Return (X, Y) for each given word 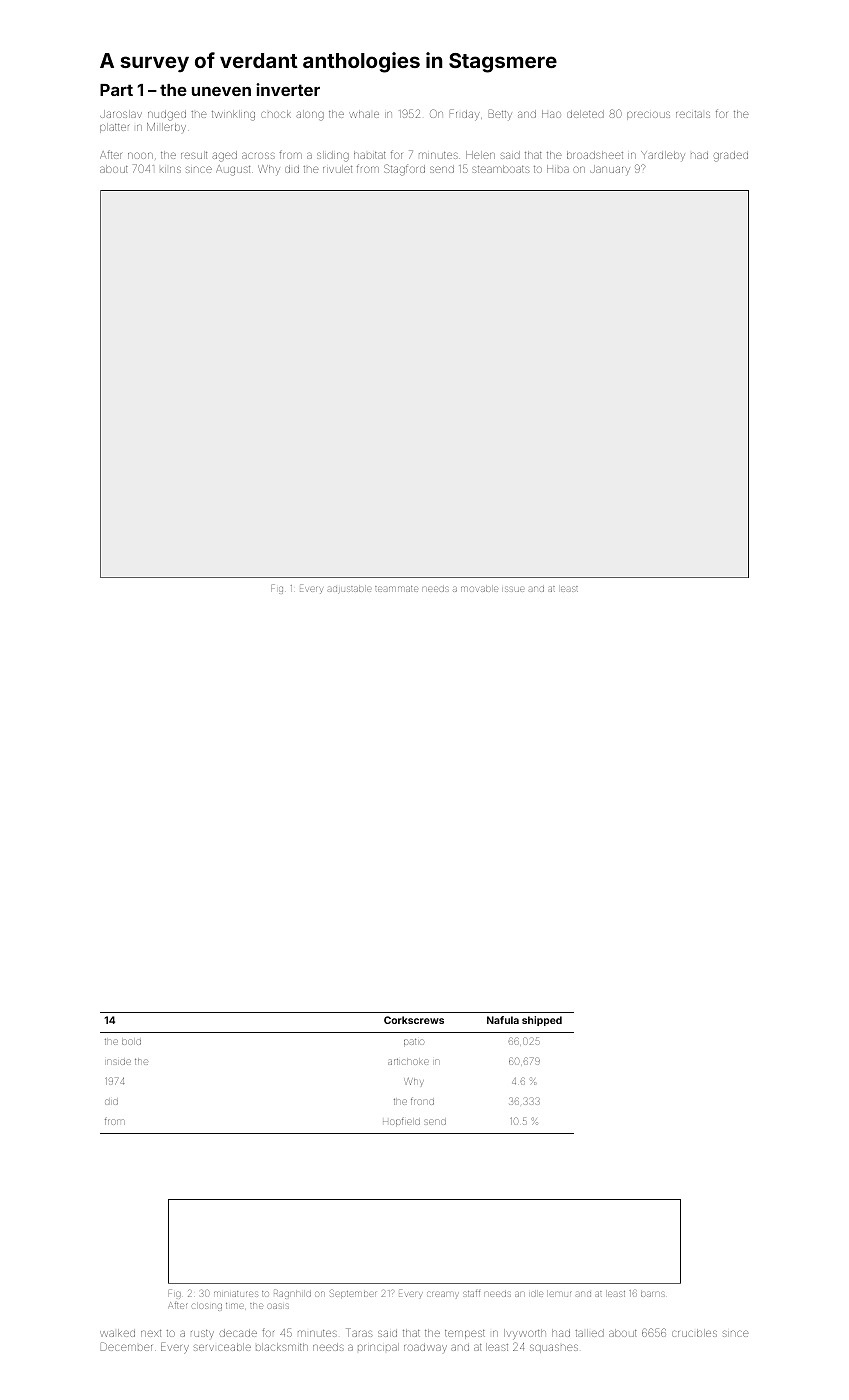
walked (117, 1333)
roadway (425, 1348)
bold (131, 1042)
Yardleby (663, 156)
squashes (554, 1349)
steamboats (501, 169)
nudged (167, 115)
